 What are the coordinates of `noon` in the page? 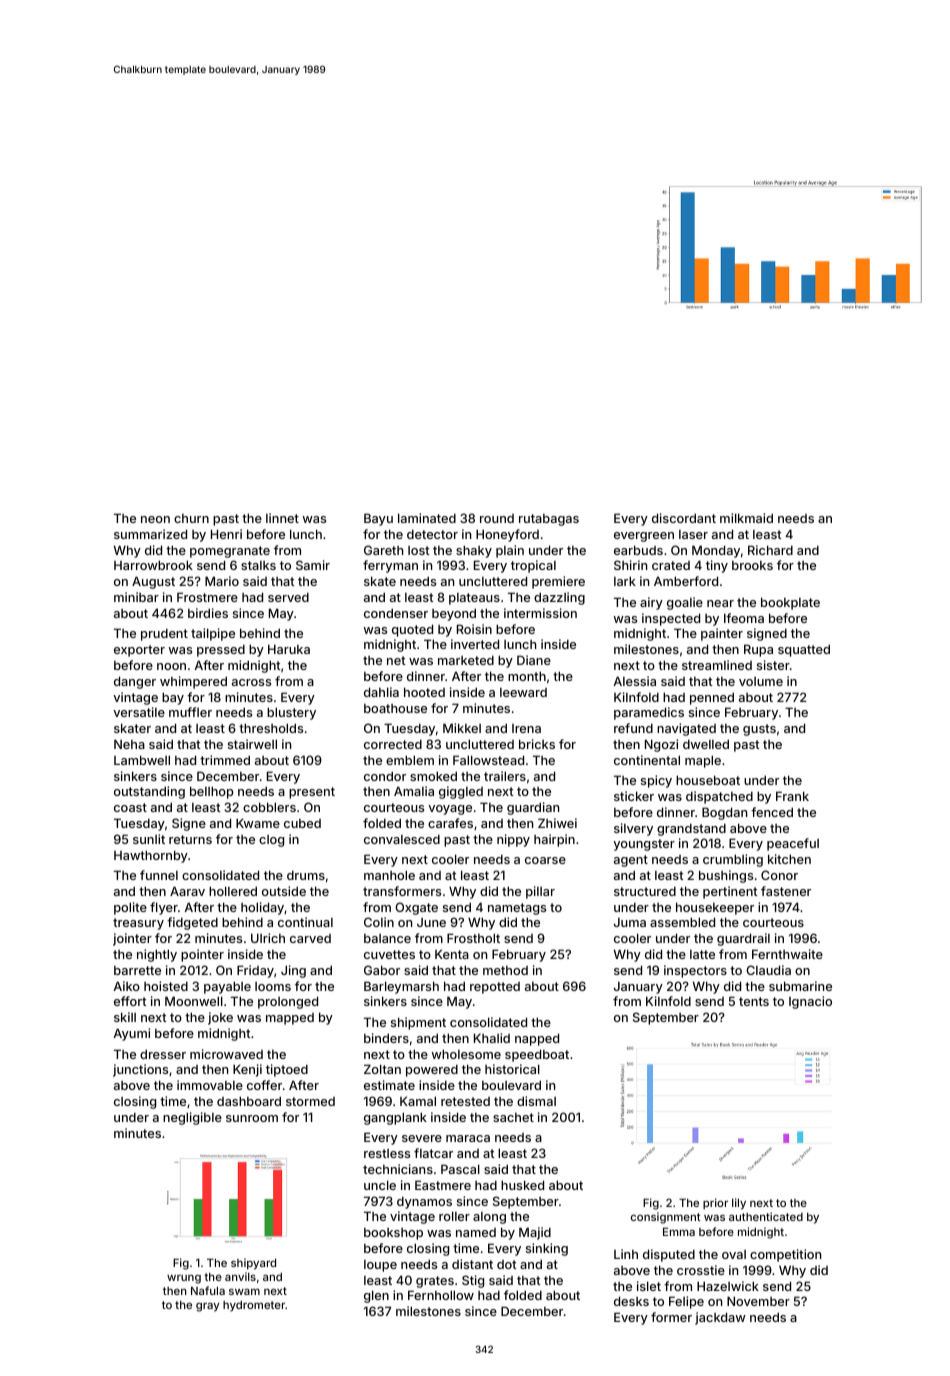 It's located at (171, 666).
